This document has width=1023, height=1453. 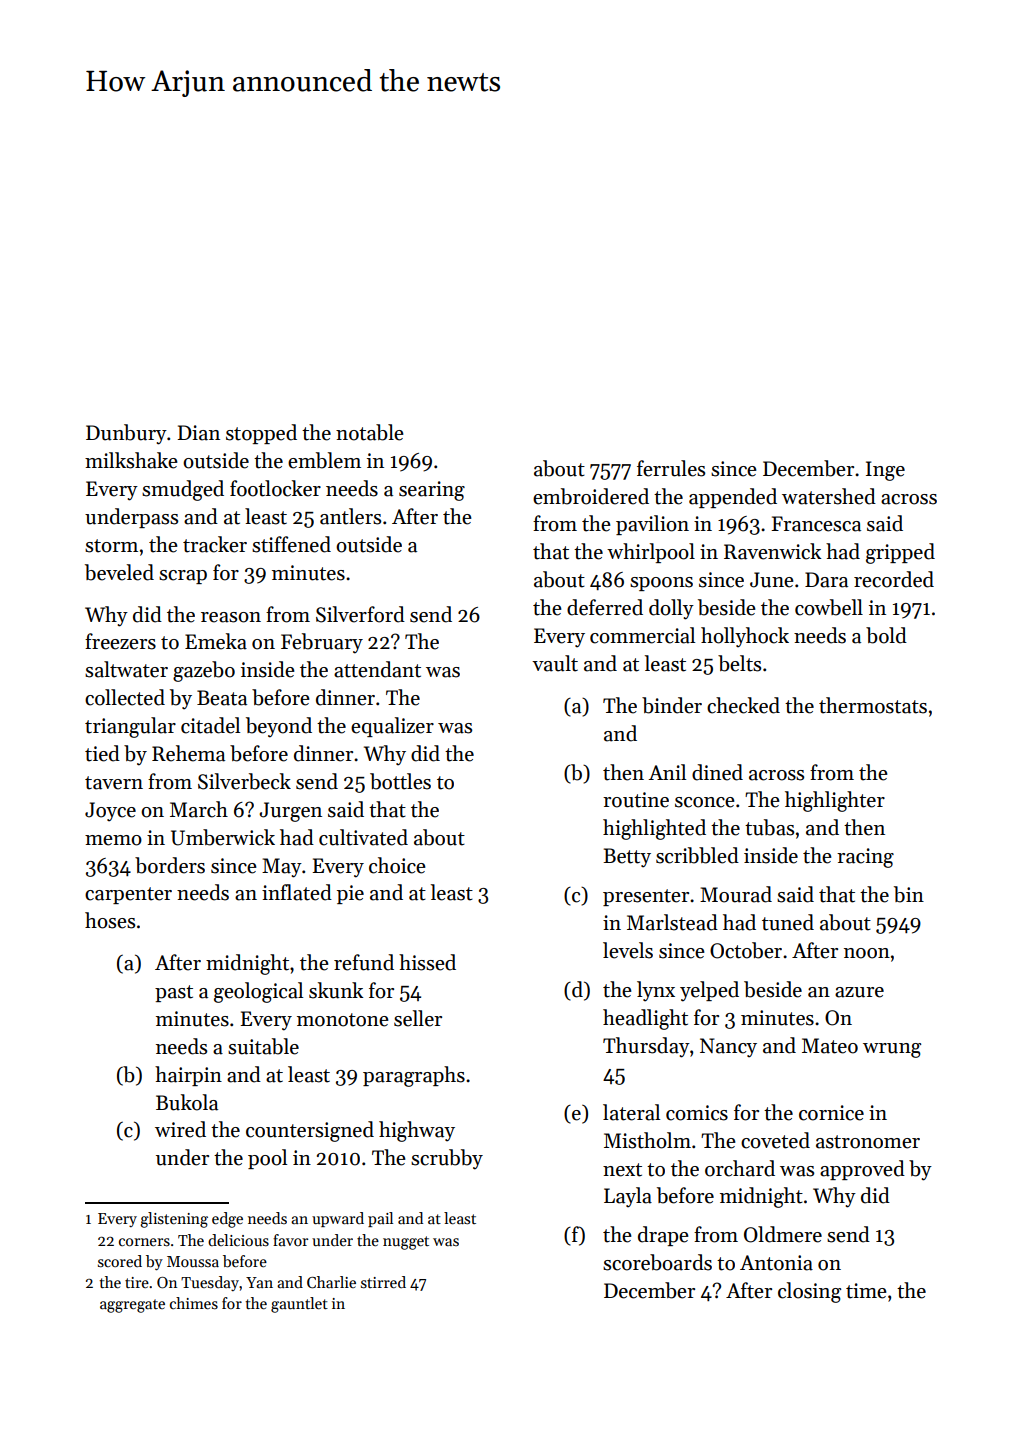 I want to click on vault, so click(x=555, y=663).
